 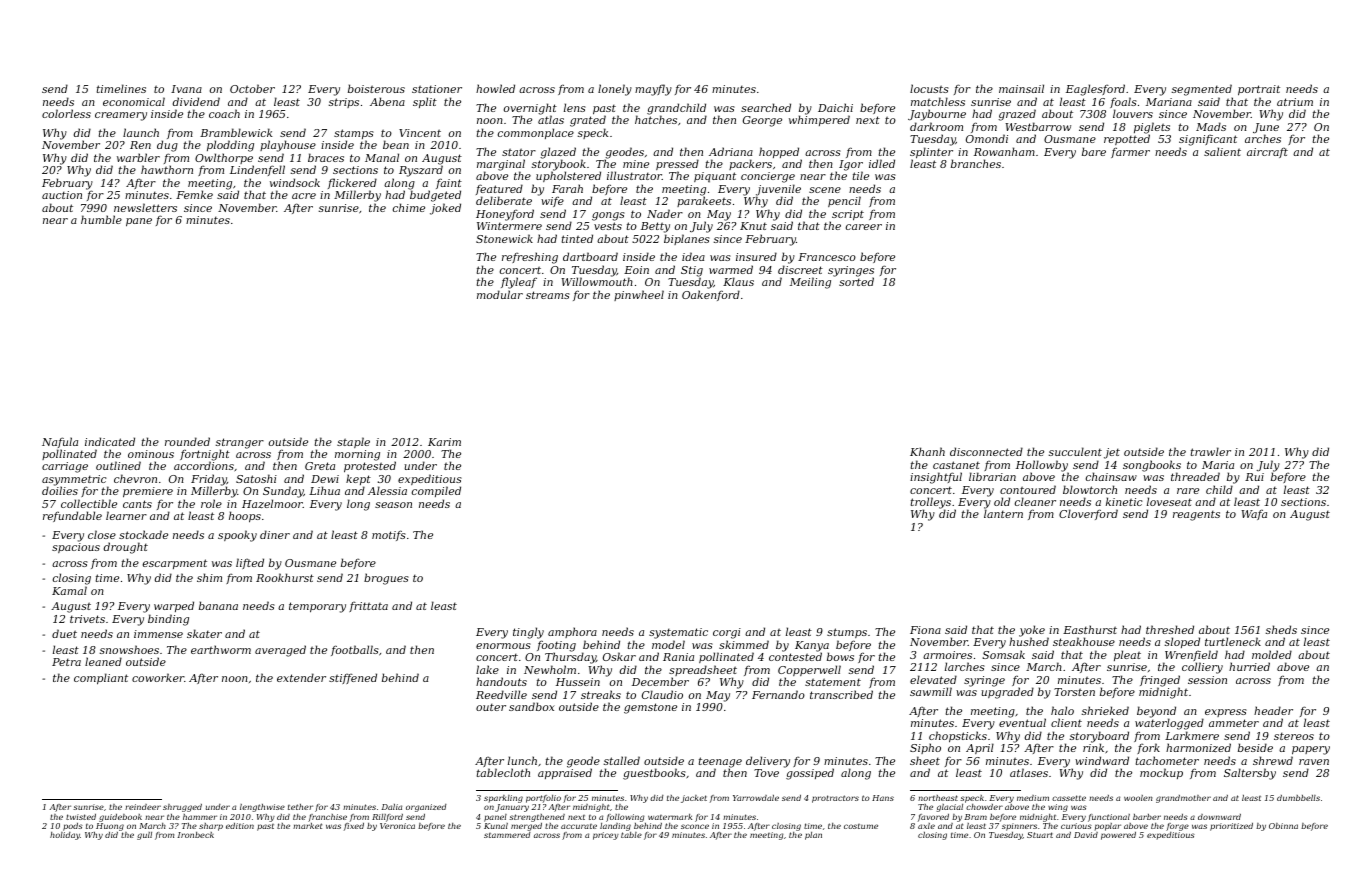 I want to click on Copperwell, so click(x=809, y=670).
